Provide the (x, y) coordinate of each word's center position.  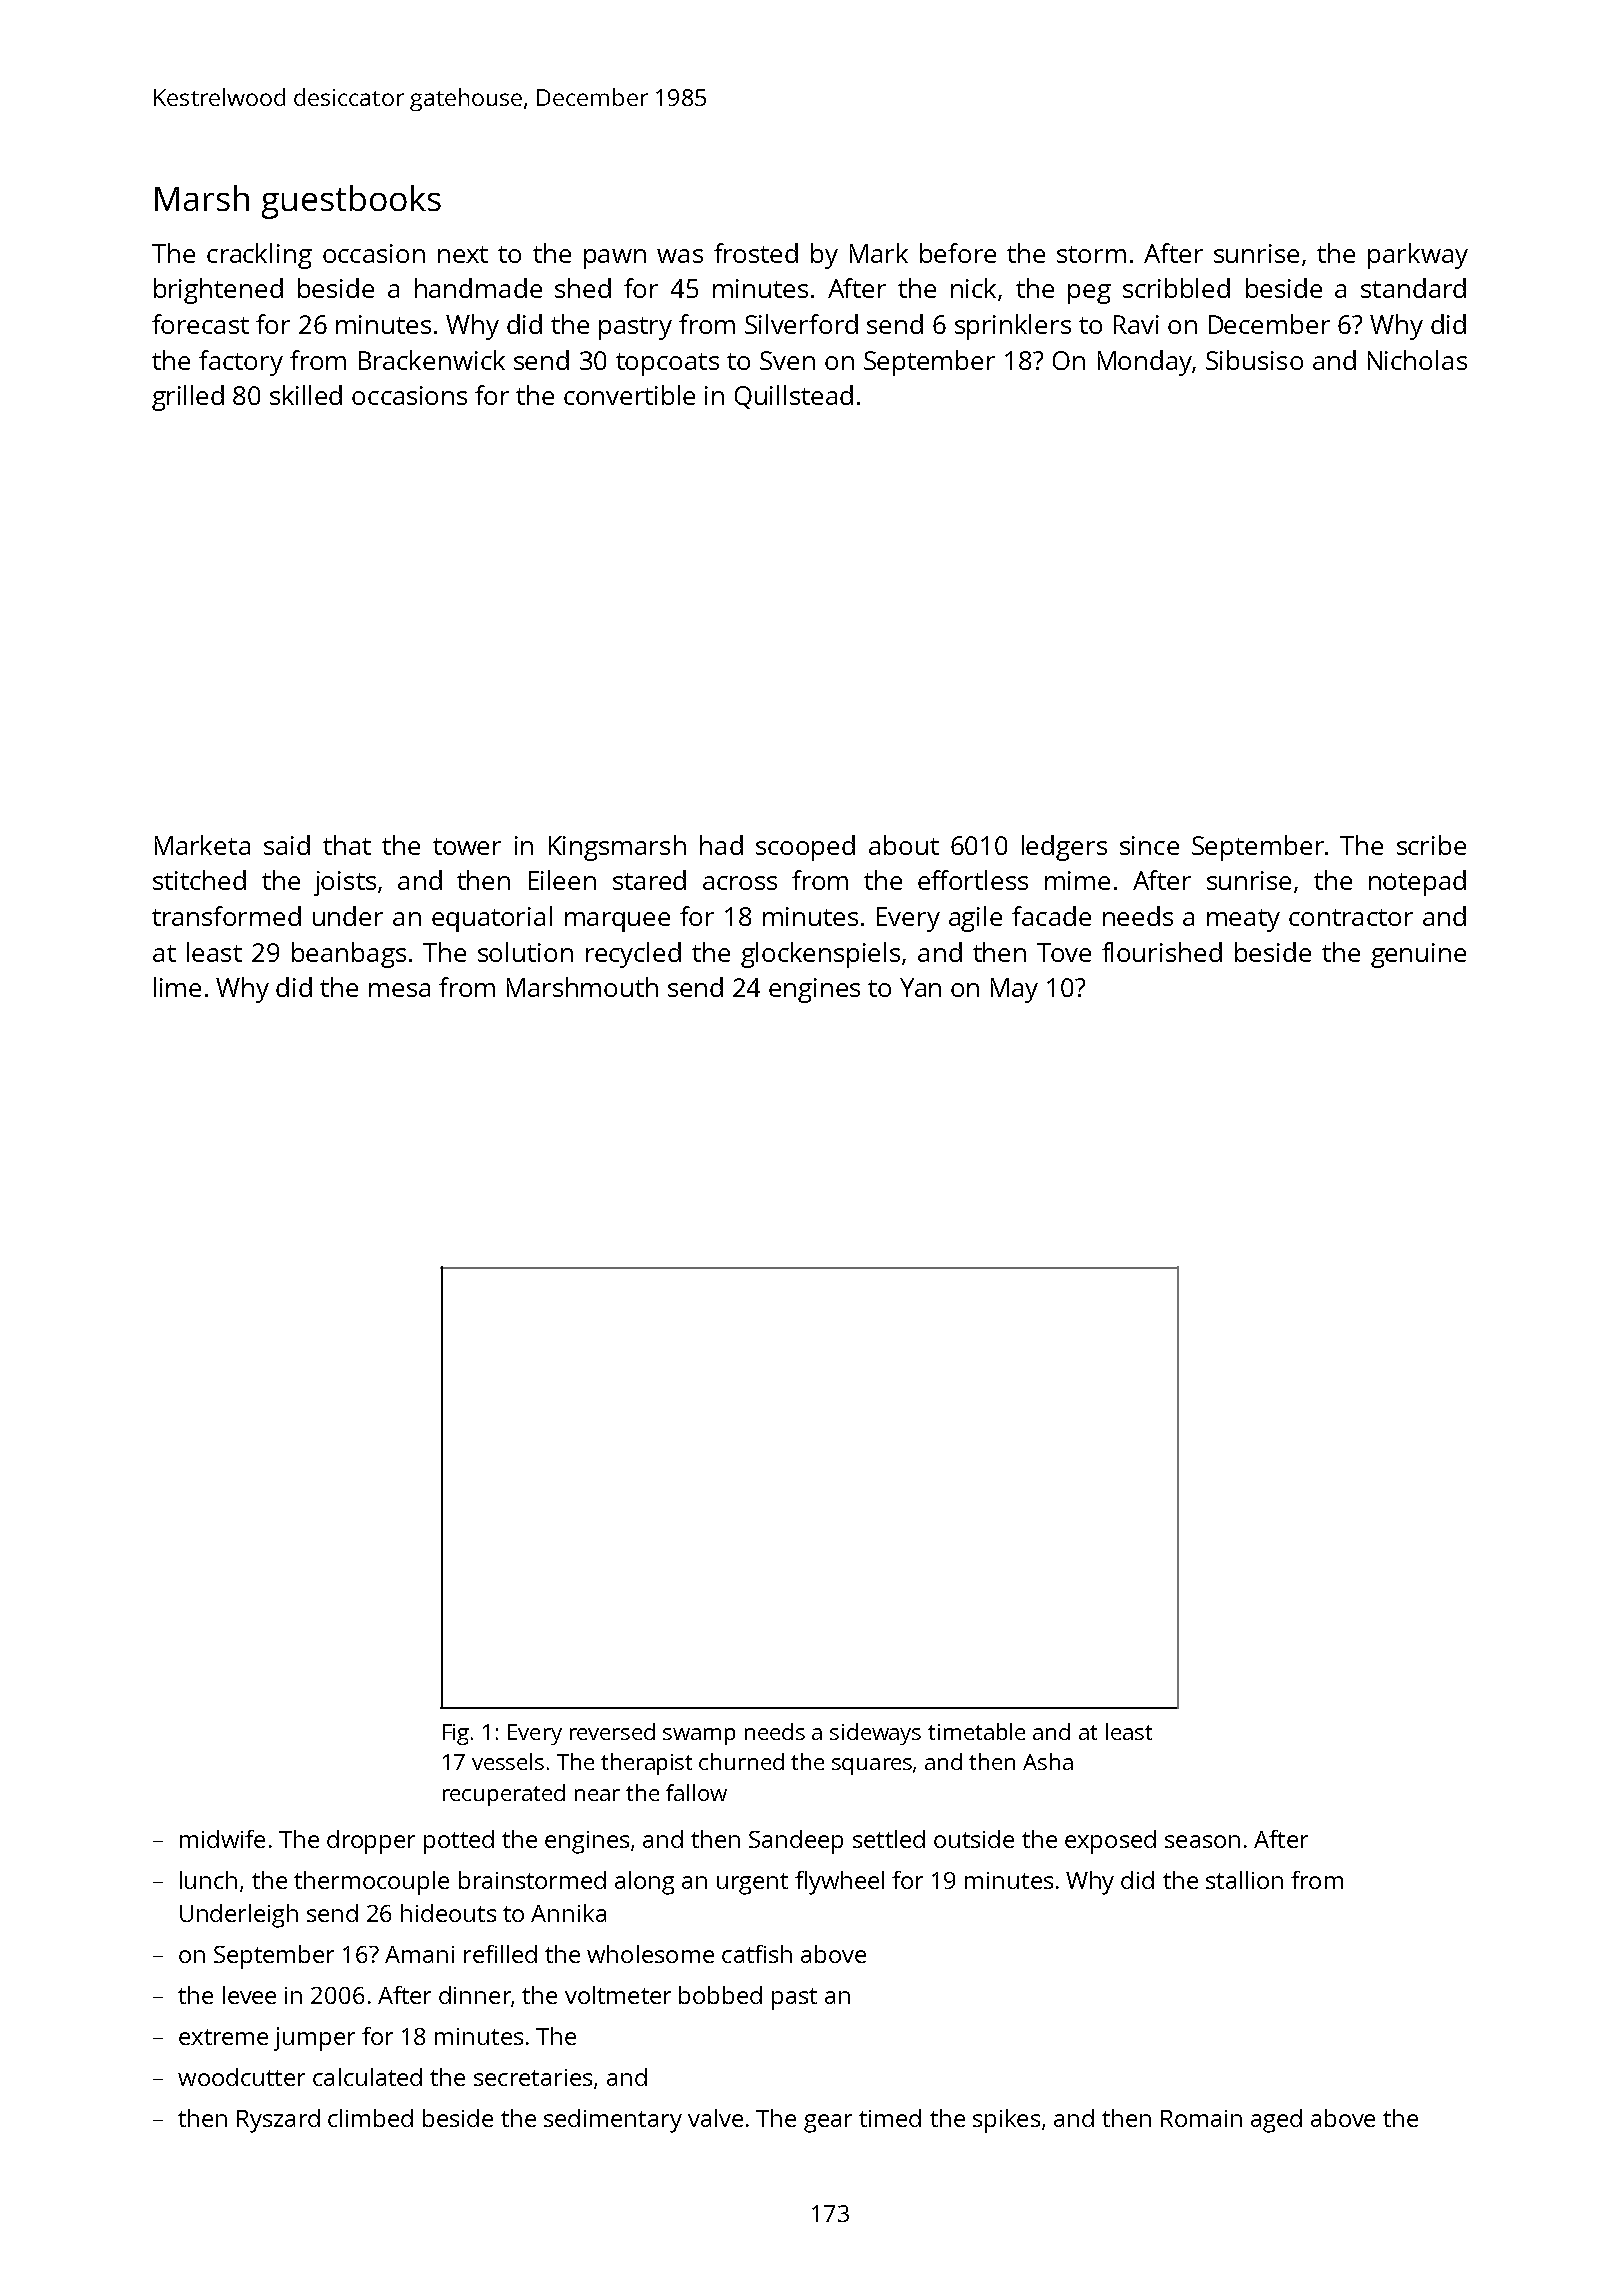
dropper (371, 1842)
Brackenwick (432, 360)
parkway (1418, 256)
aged (1276, 2121)
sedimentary (613, 2121)
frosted (756, 253)
